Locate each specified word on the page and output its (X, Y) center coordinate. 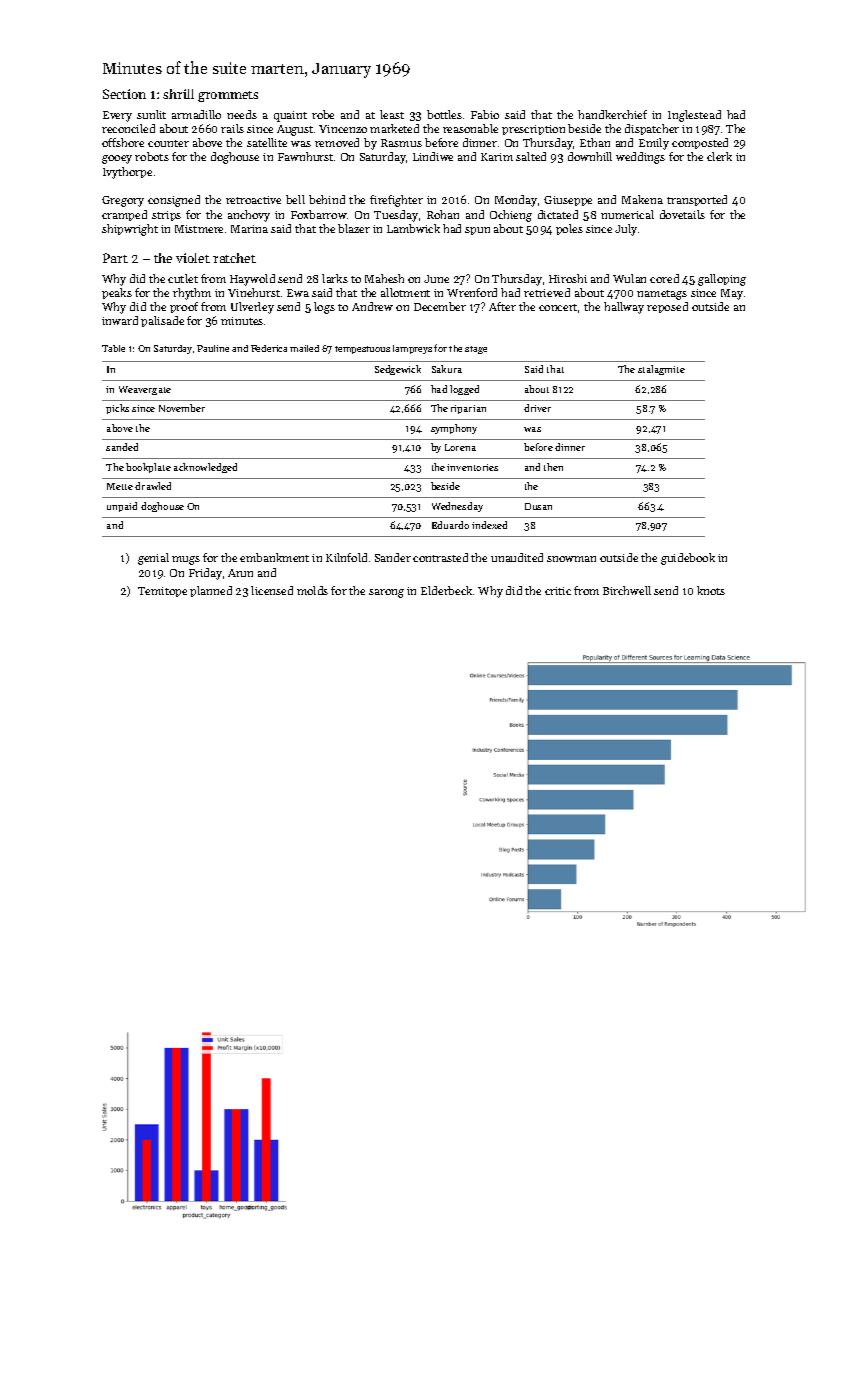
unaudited (517, 557)
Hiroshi (568, 278)
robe (323, 114)
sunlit (151, 114)
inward (120, 320)
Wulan (629, 278)
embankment (274, 557)
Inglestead (694, 116)
